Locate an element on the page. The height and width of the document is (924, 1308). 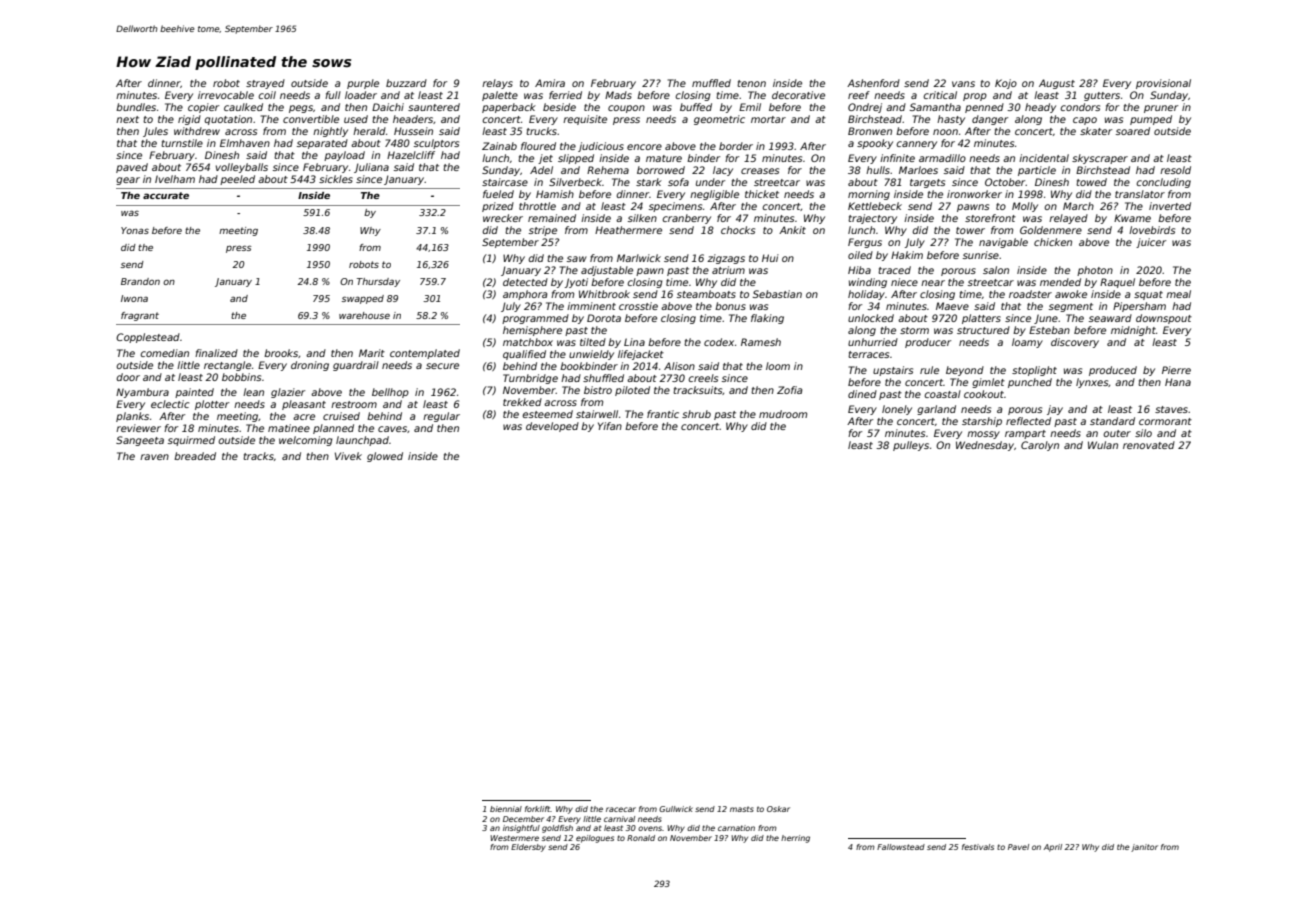
sickles is located at coordinates (336, 179).
